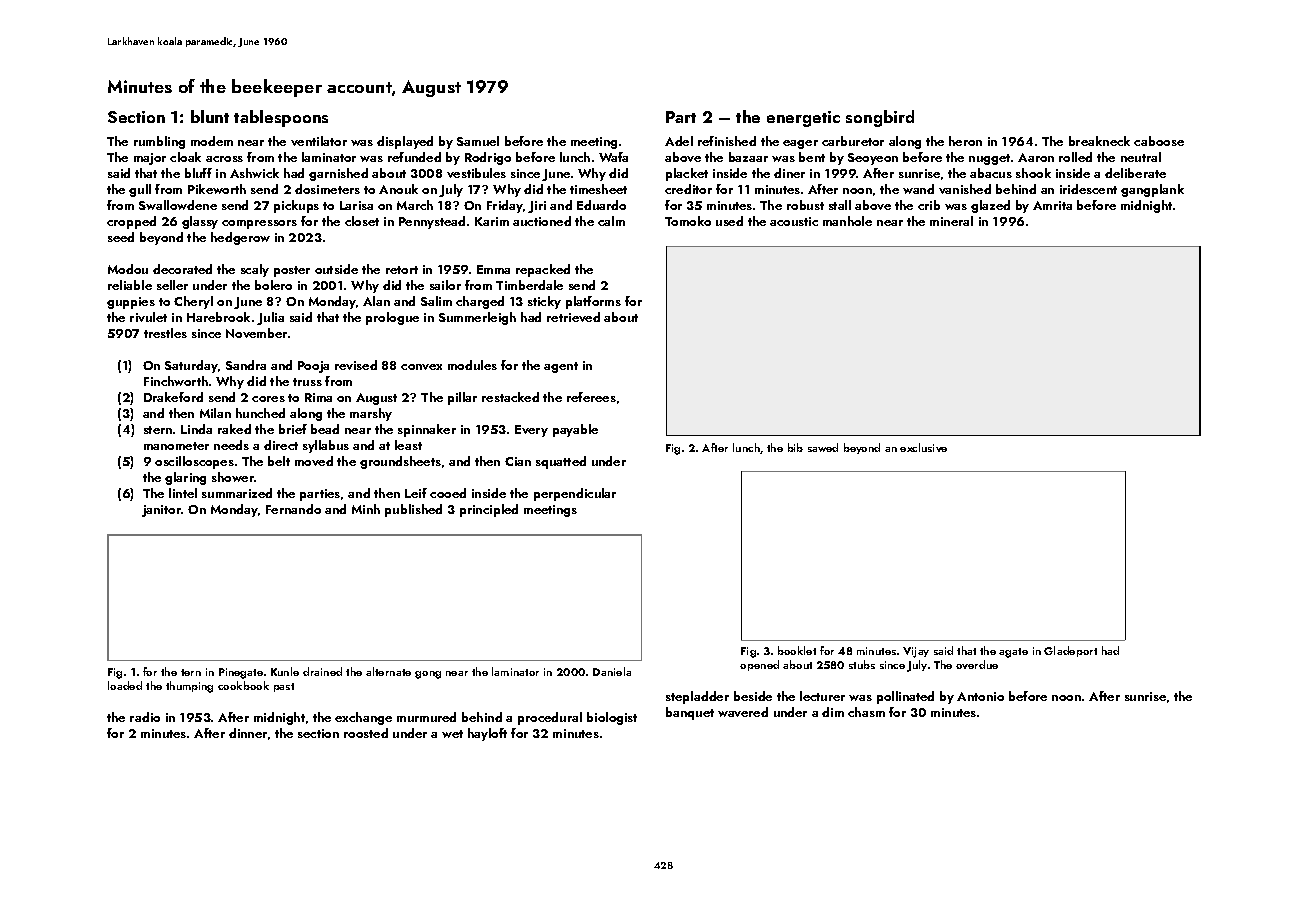  I want to click on Rodrigo, so click(488, 158).
